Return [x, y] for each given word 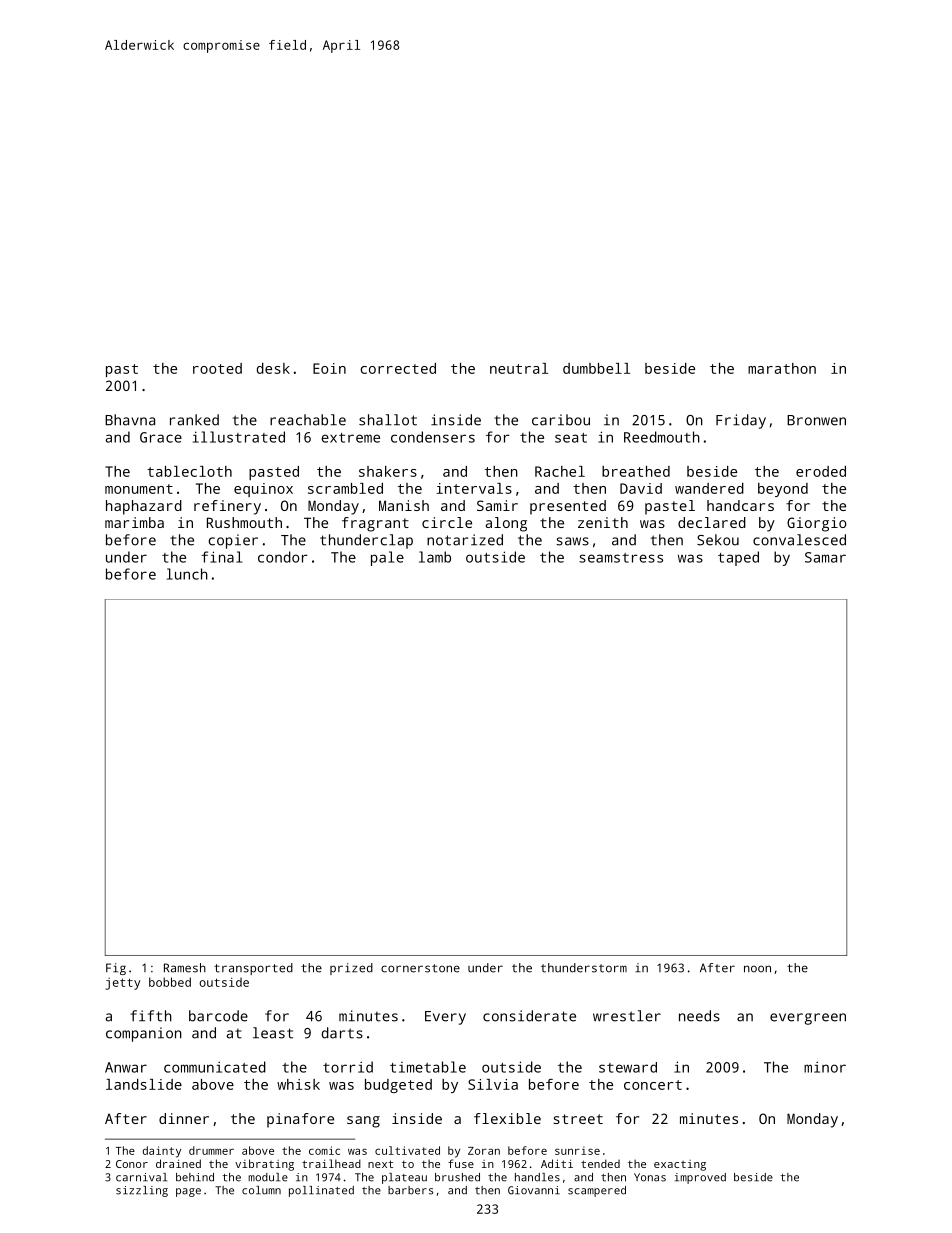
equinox [263, 490]
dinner [184, 1118]
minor [825, 1067]
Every [445, 1018]
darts [342, 1033]
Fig [116, 969]
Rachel [560, 471]
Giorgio [817, 524]
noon [757, 969]
